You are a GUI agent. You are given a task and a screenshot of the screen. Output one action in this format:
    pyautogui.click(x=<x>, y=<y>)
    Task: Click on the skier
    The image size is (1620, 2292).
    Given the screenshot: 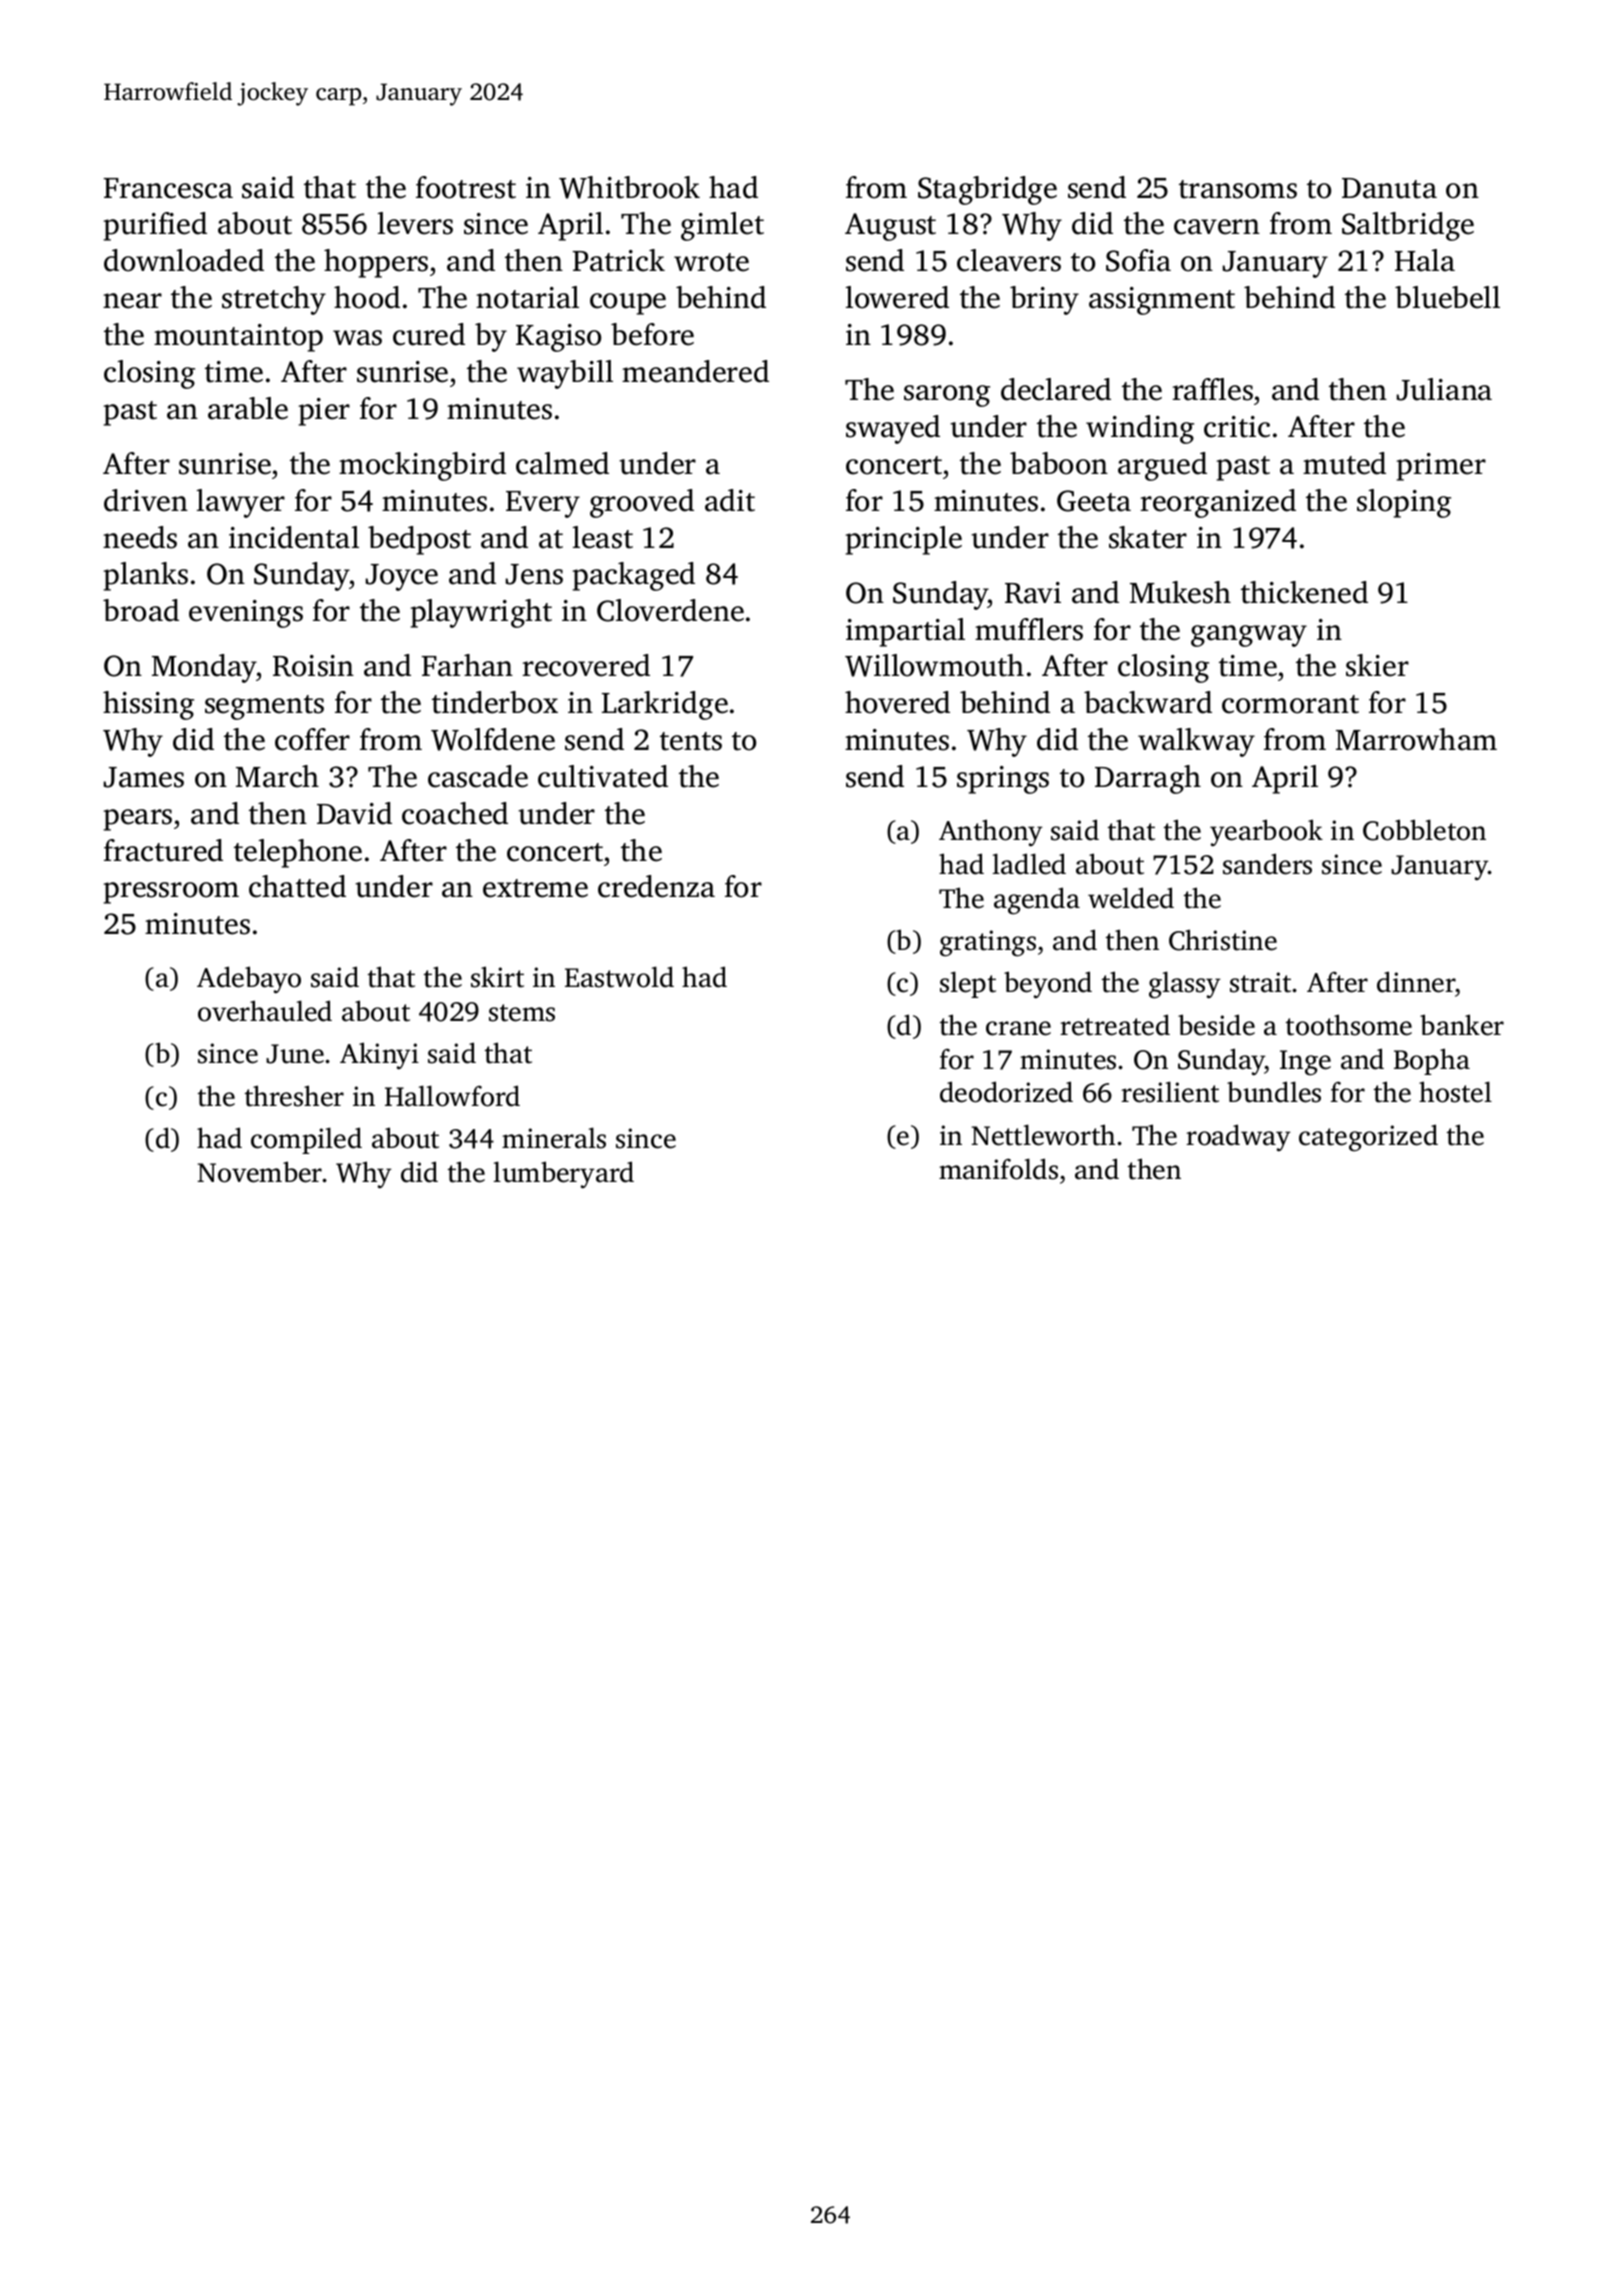 What is the action you would take?
    pyautogui.click(x=1377, y=665)
